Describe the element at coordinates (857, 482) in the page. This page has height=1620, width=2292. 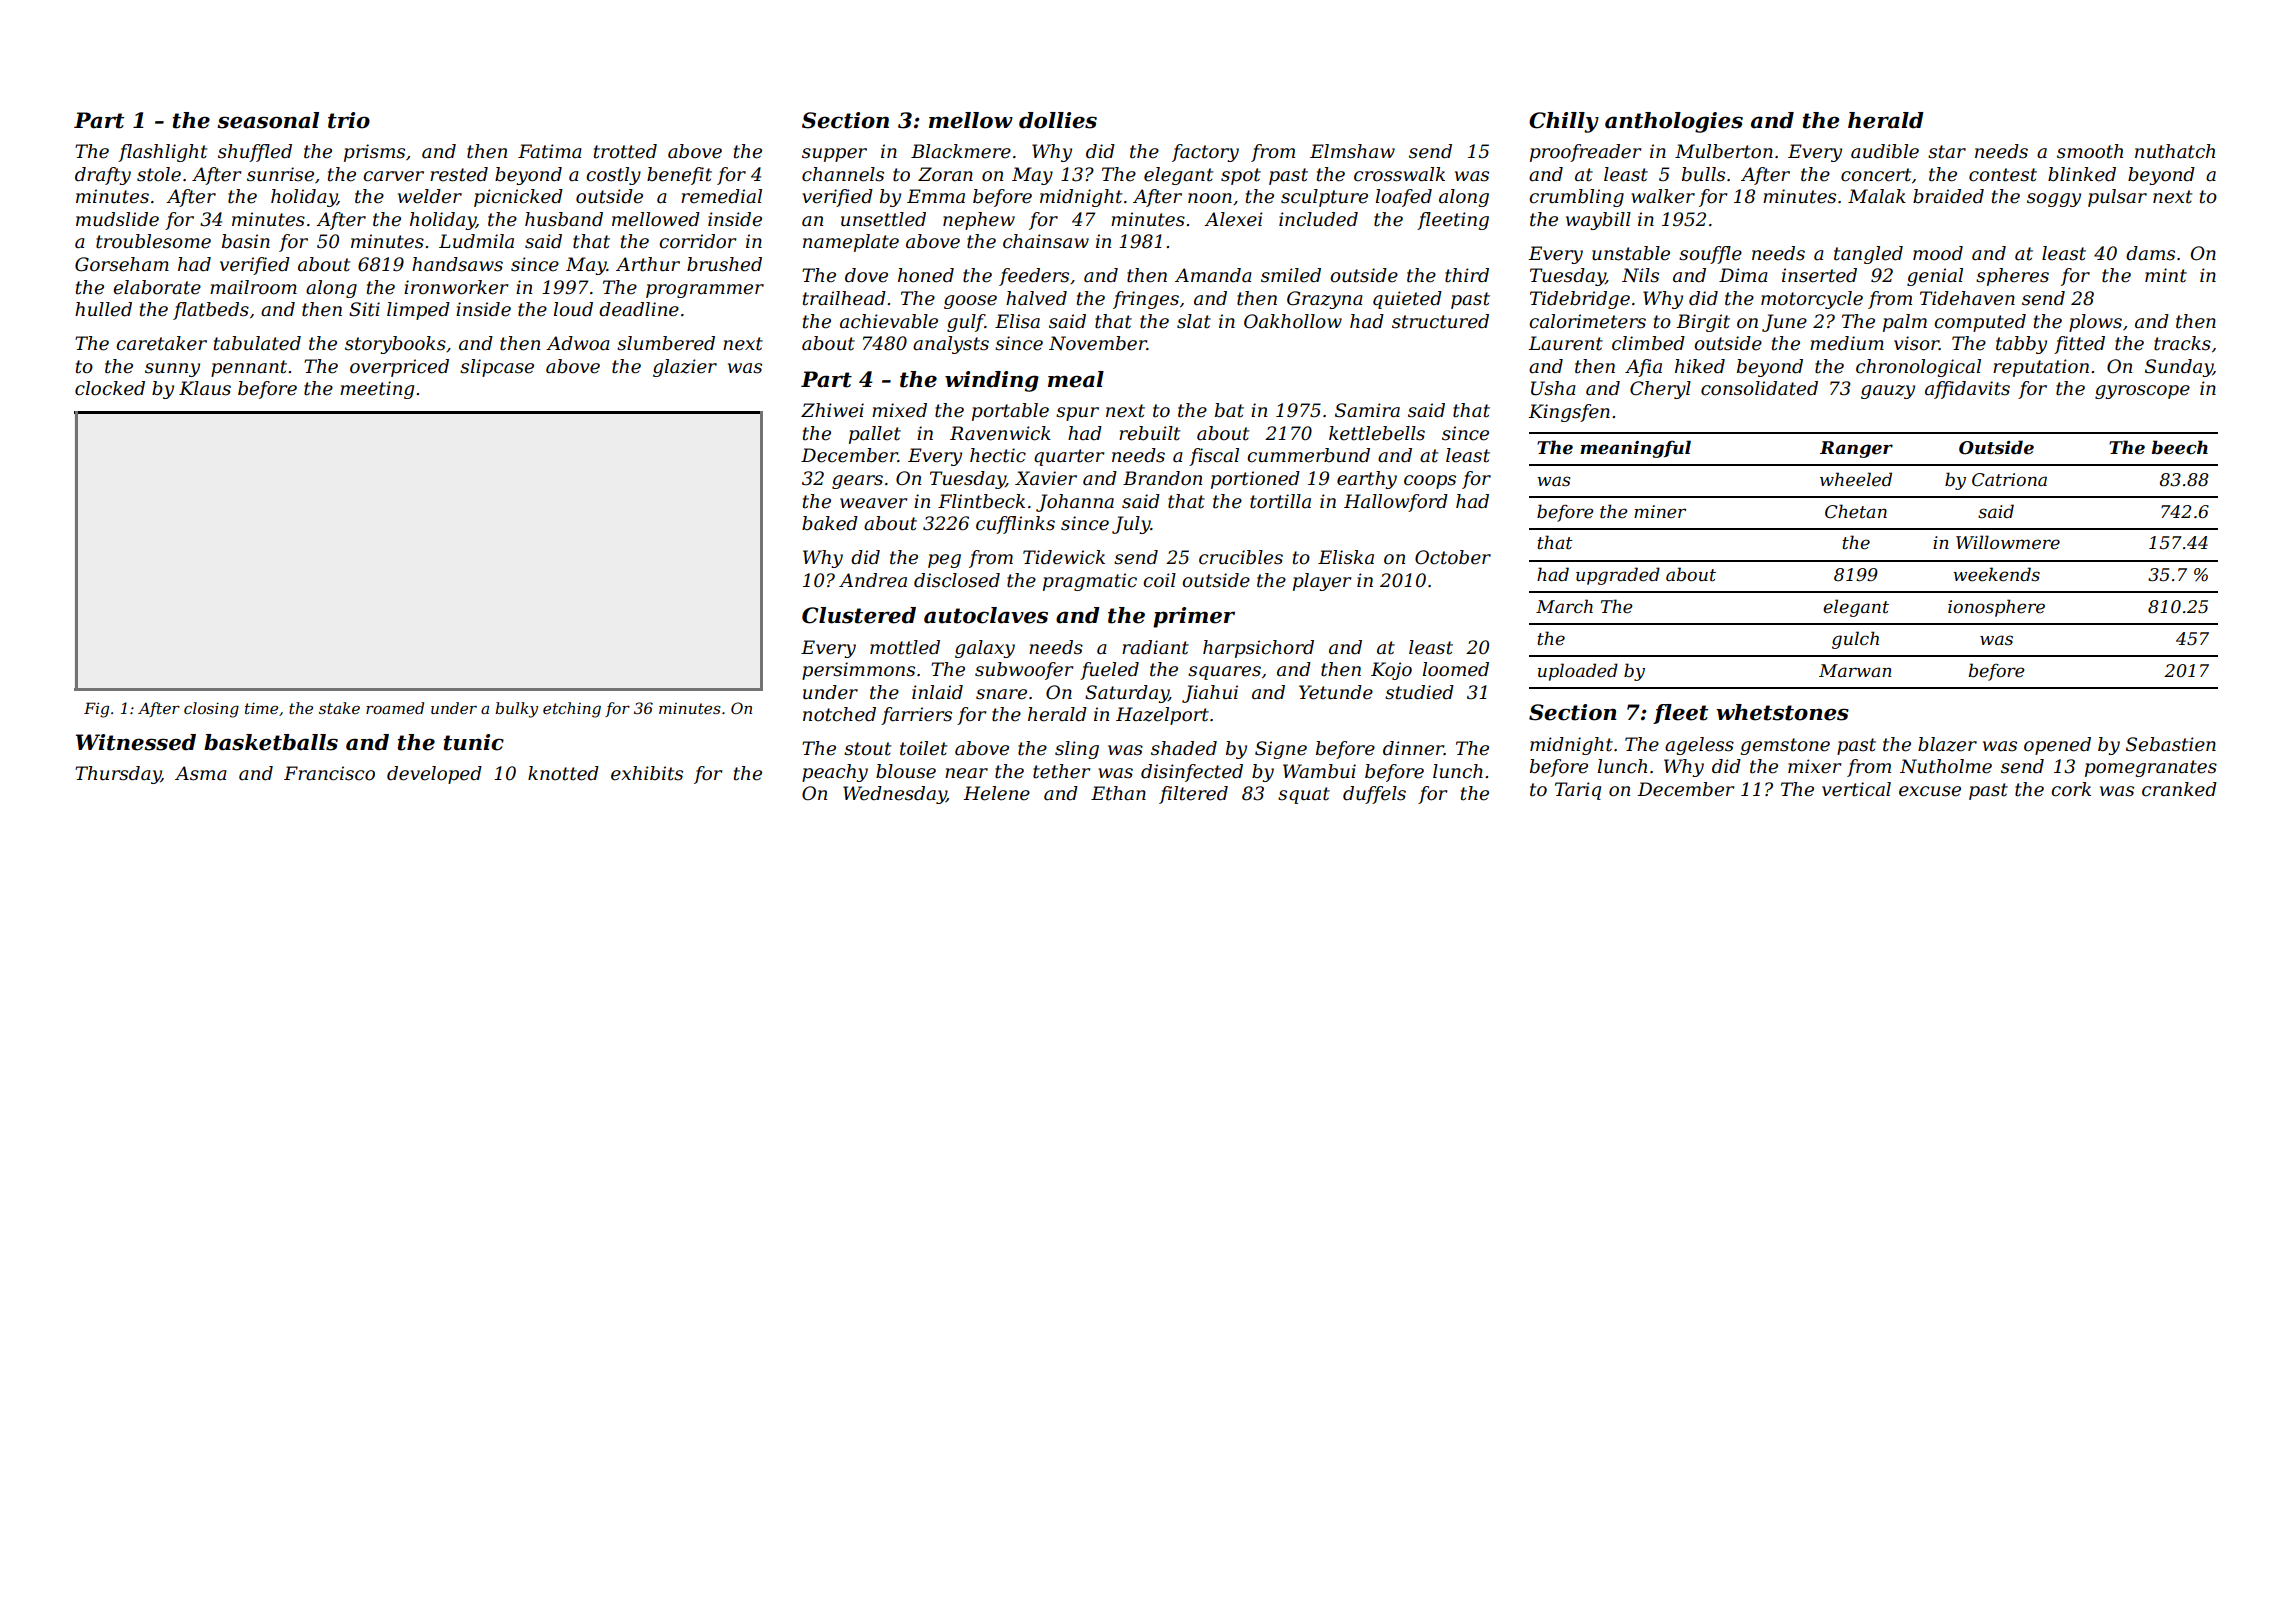
I see `gears` at that location.
